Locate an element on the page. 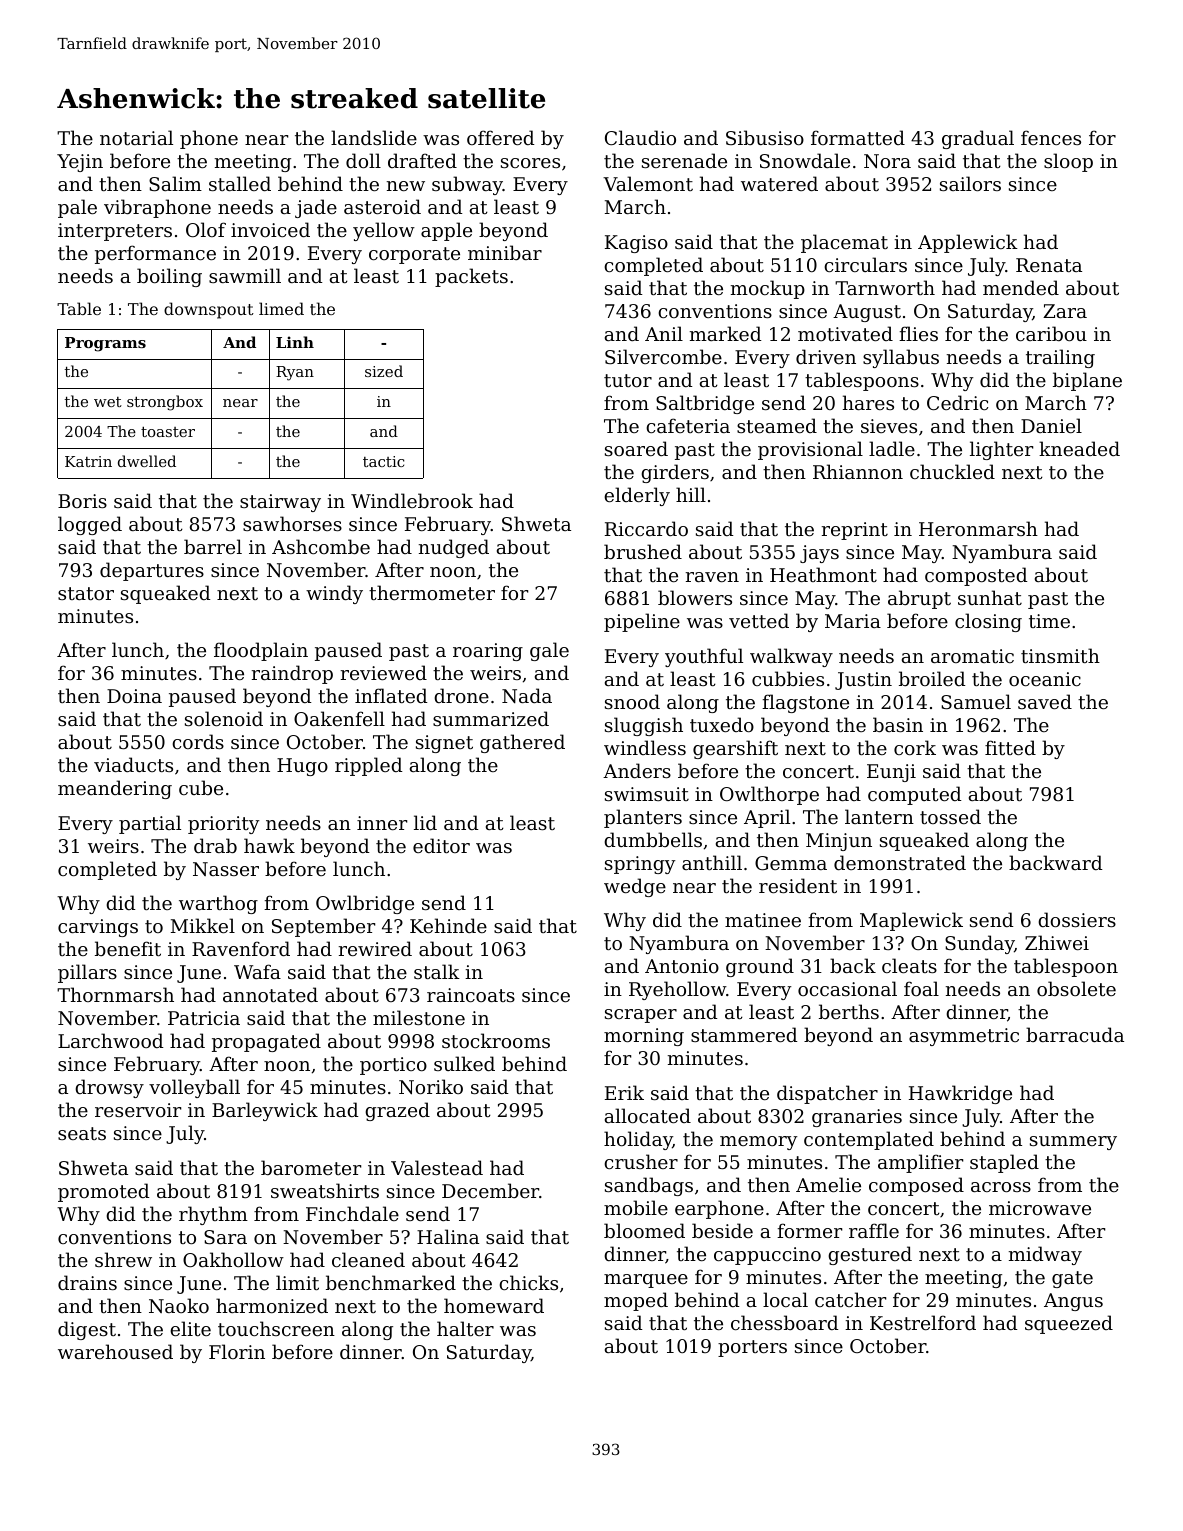  Doina is located at coordinates (134, 696).
